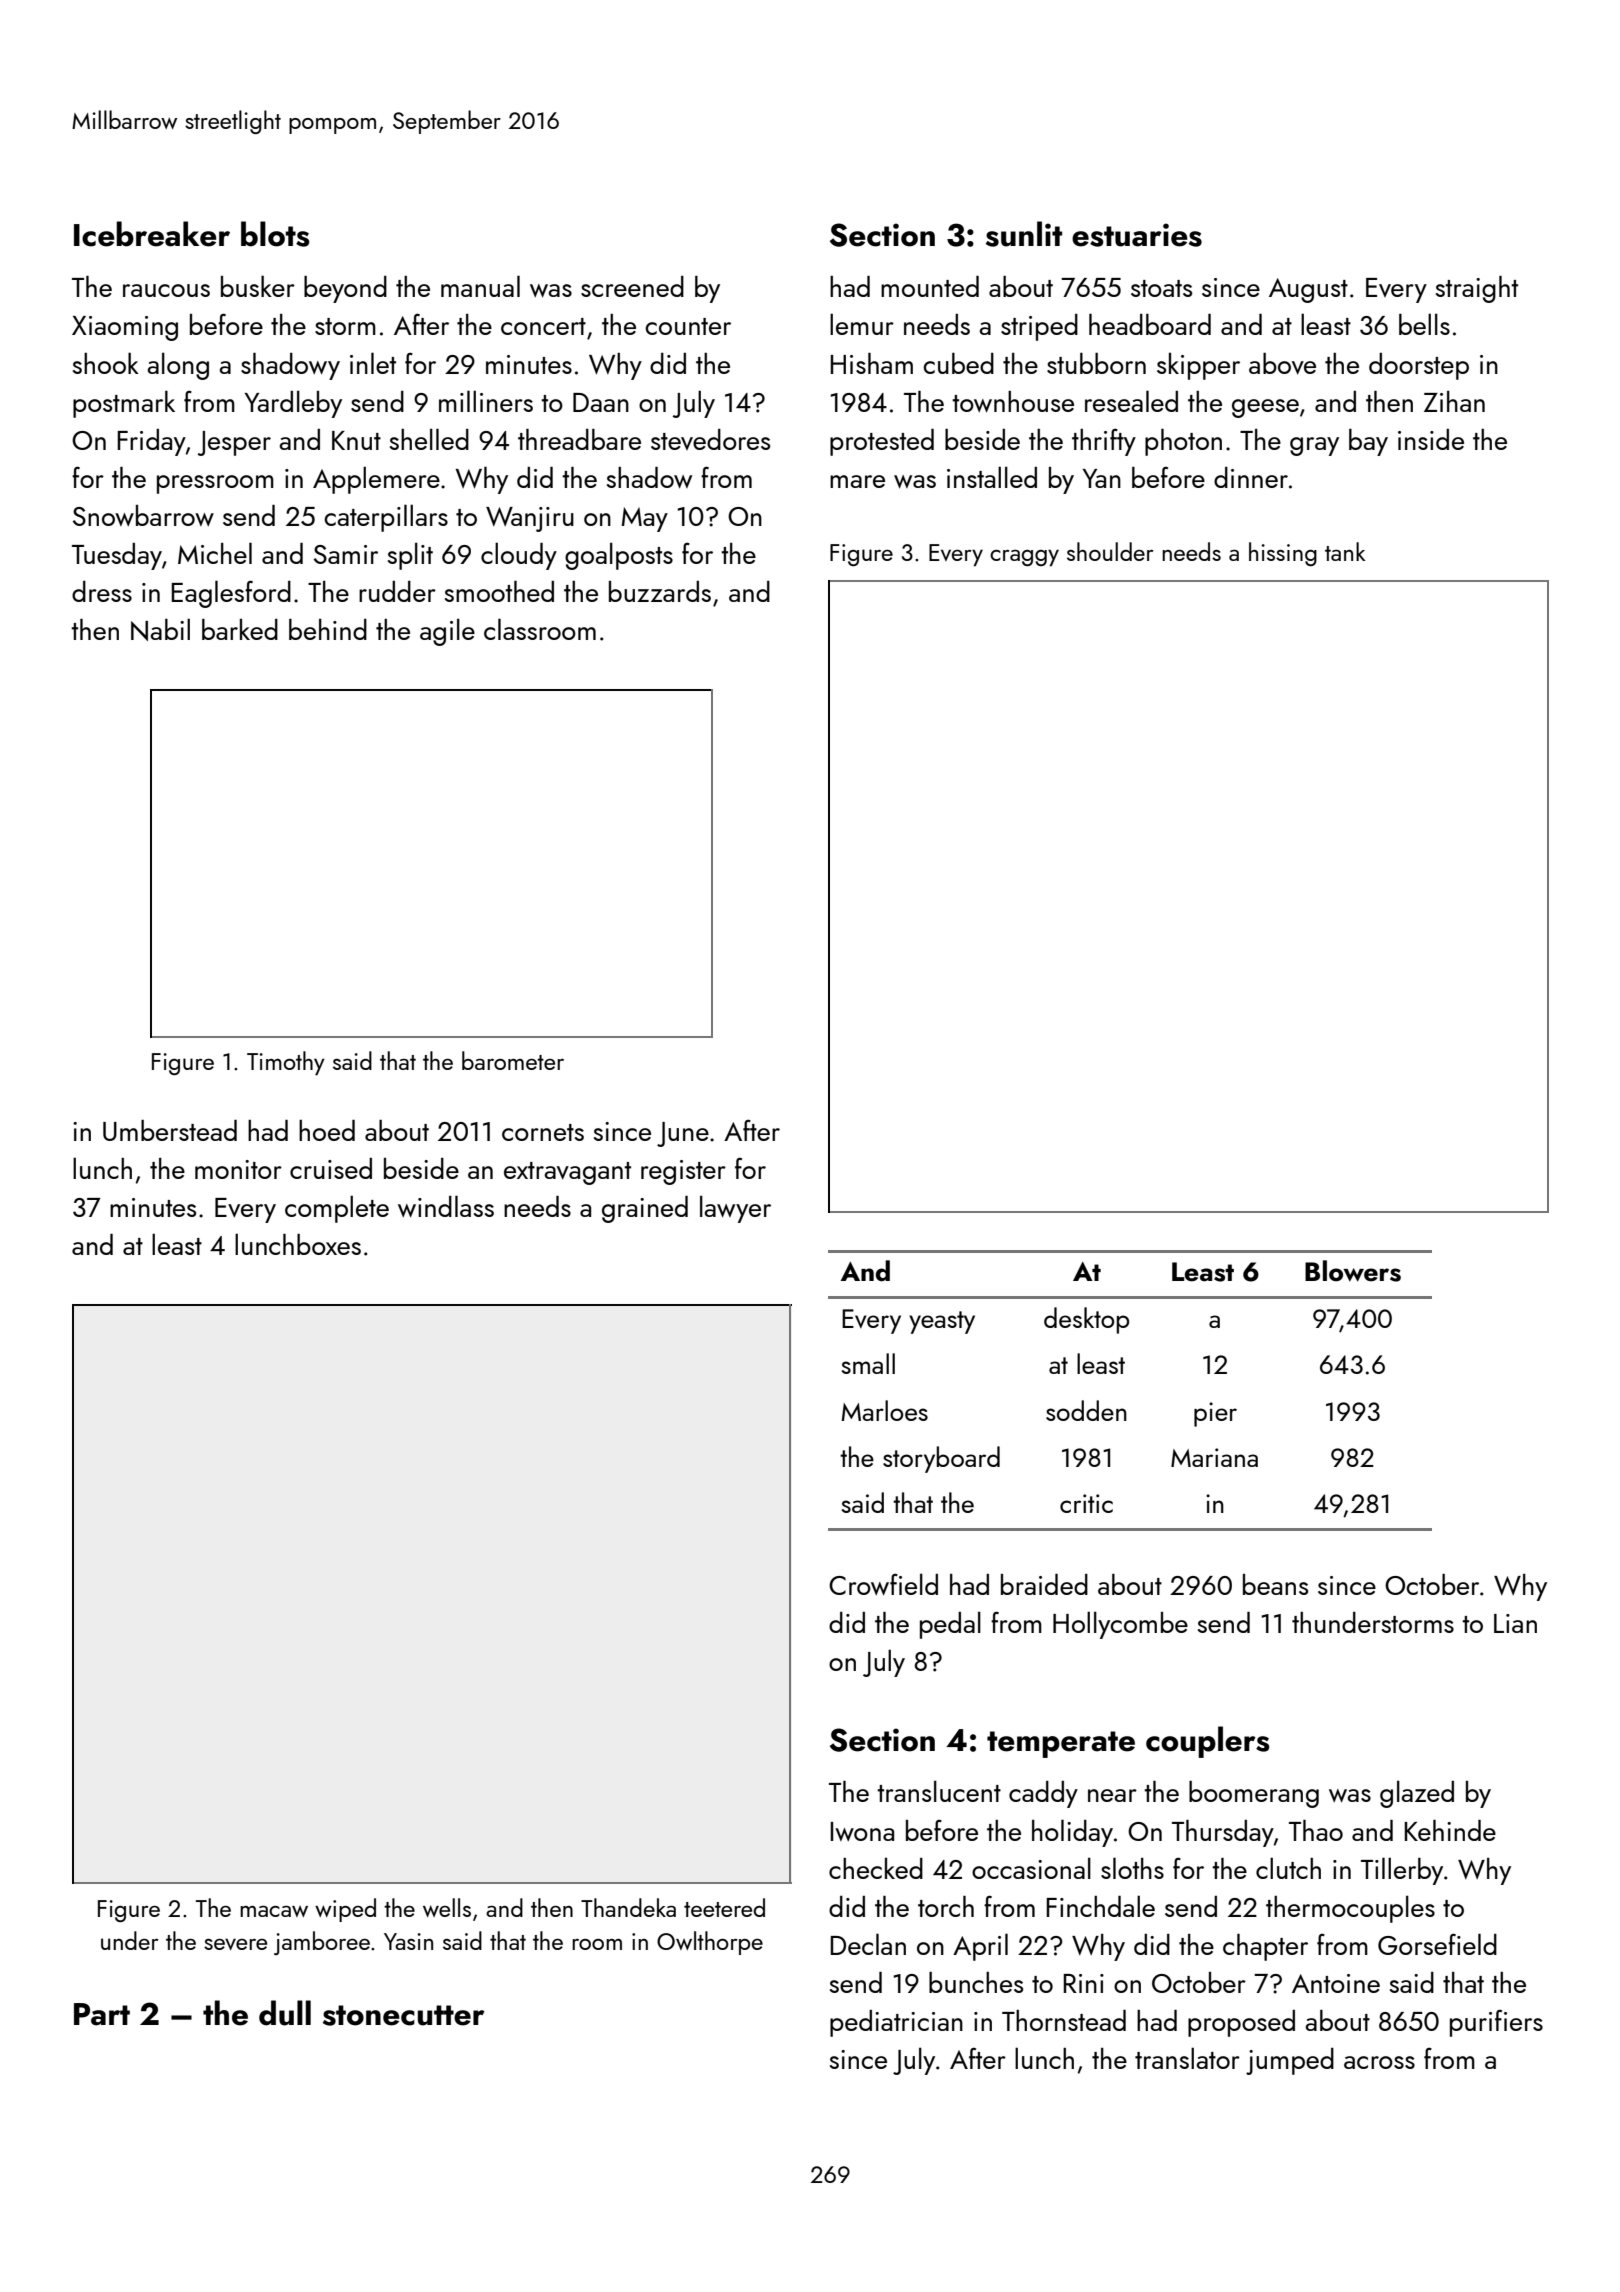 The image size is (1620, 2292). What do you see at coordinates (286, 1063) in the image?
I see `Timothy` at bounding box center [286, 1063].
